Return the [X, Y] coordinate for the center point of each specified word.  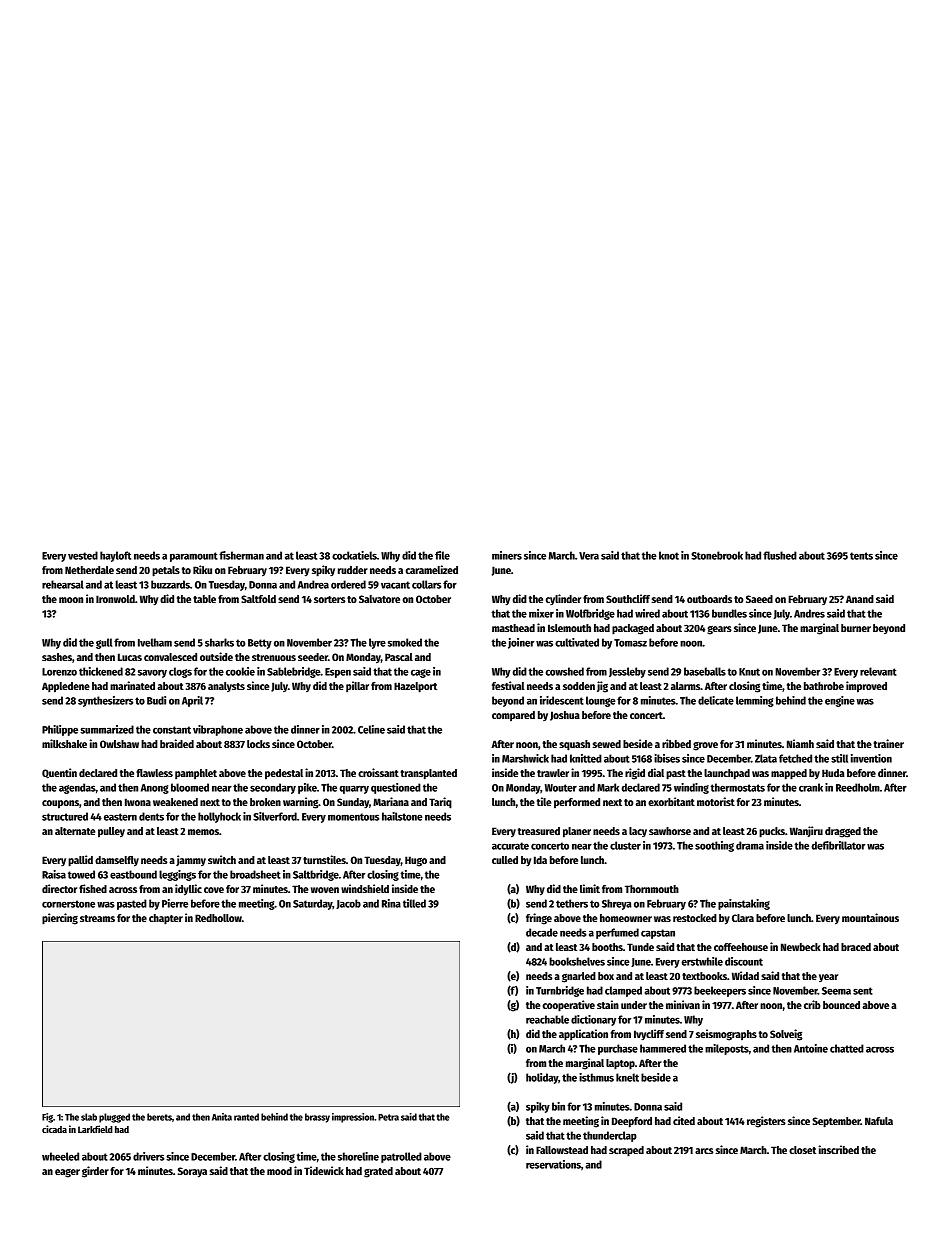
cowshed [565, 671]
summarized [107, 729]
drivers [148, 1156]
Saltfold [258, 599]
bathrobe [824, 686]
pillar [357, 686]
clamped [623, 991]
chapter [166, 919]
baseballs [705, 671]
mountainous [870, 917]
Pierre [175, 903]
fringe [539, 919]
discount [744, 961]
